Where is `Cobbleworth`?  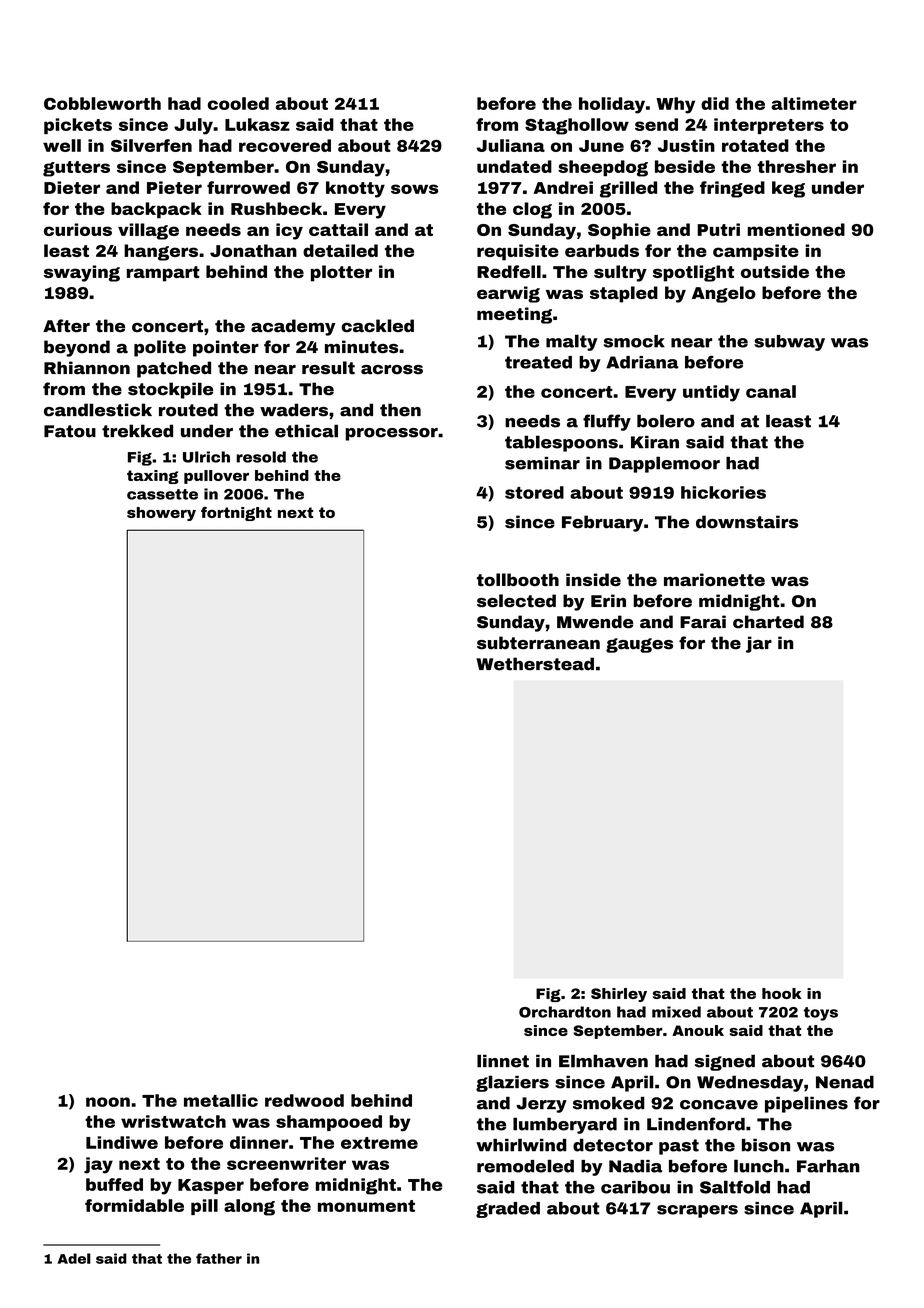
Cobbleworth is located at coordinates (102, 103).
